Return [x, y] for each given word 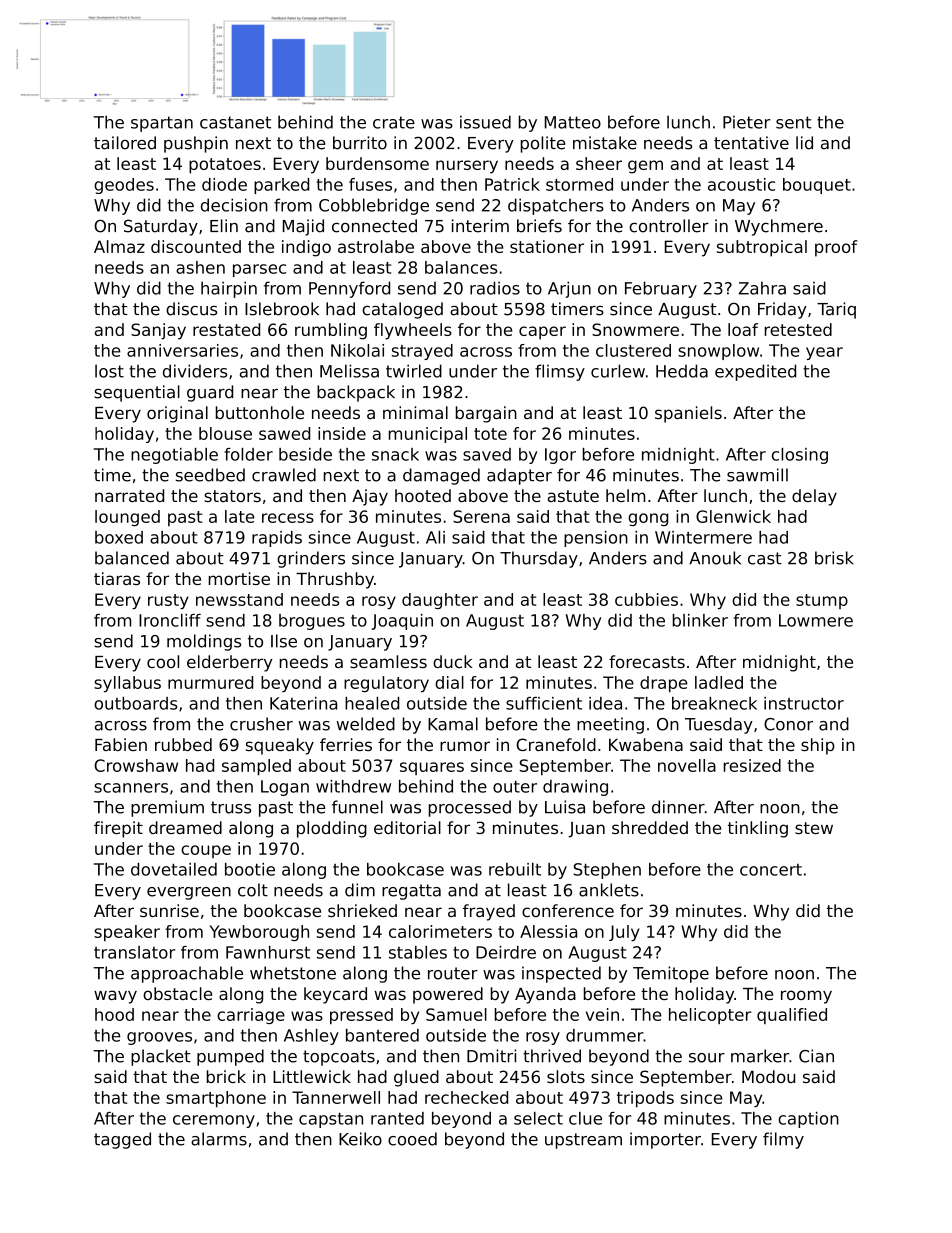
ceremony [214, 1121]
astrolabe [376, 246]
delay [814, 497]
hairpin [229, 289]
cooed [412, 1139]
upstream [583, 1141]
